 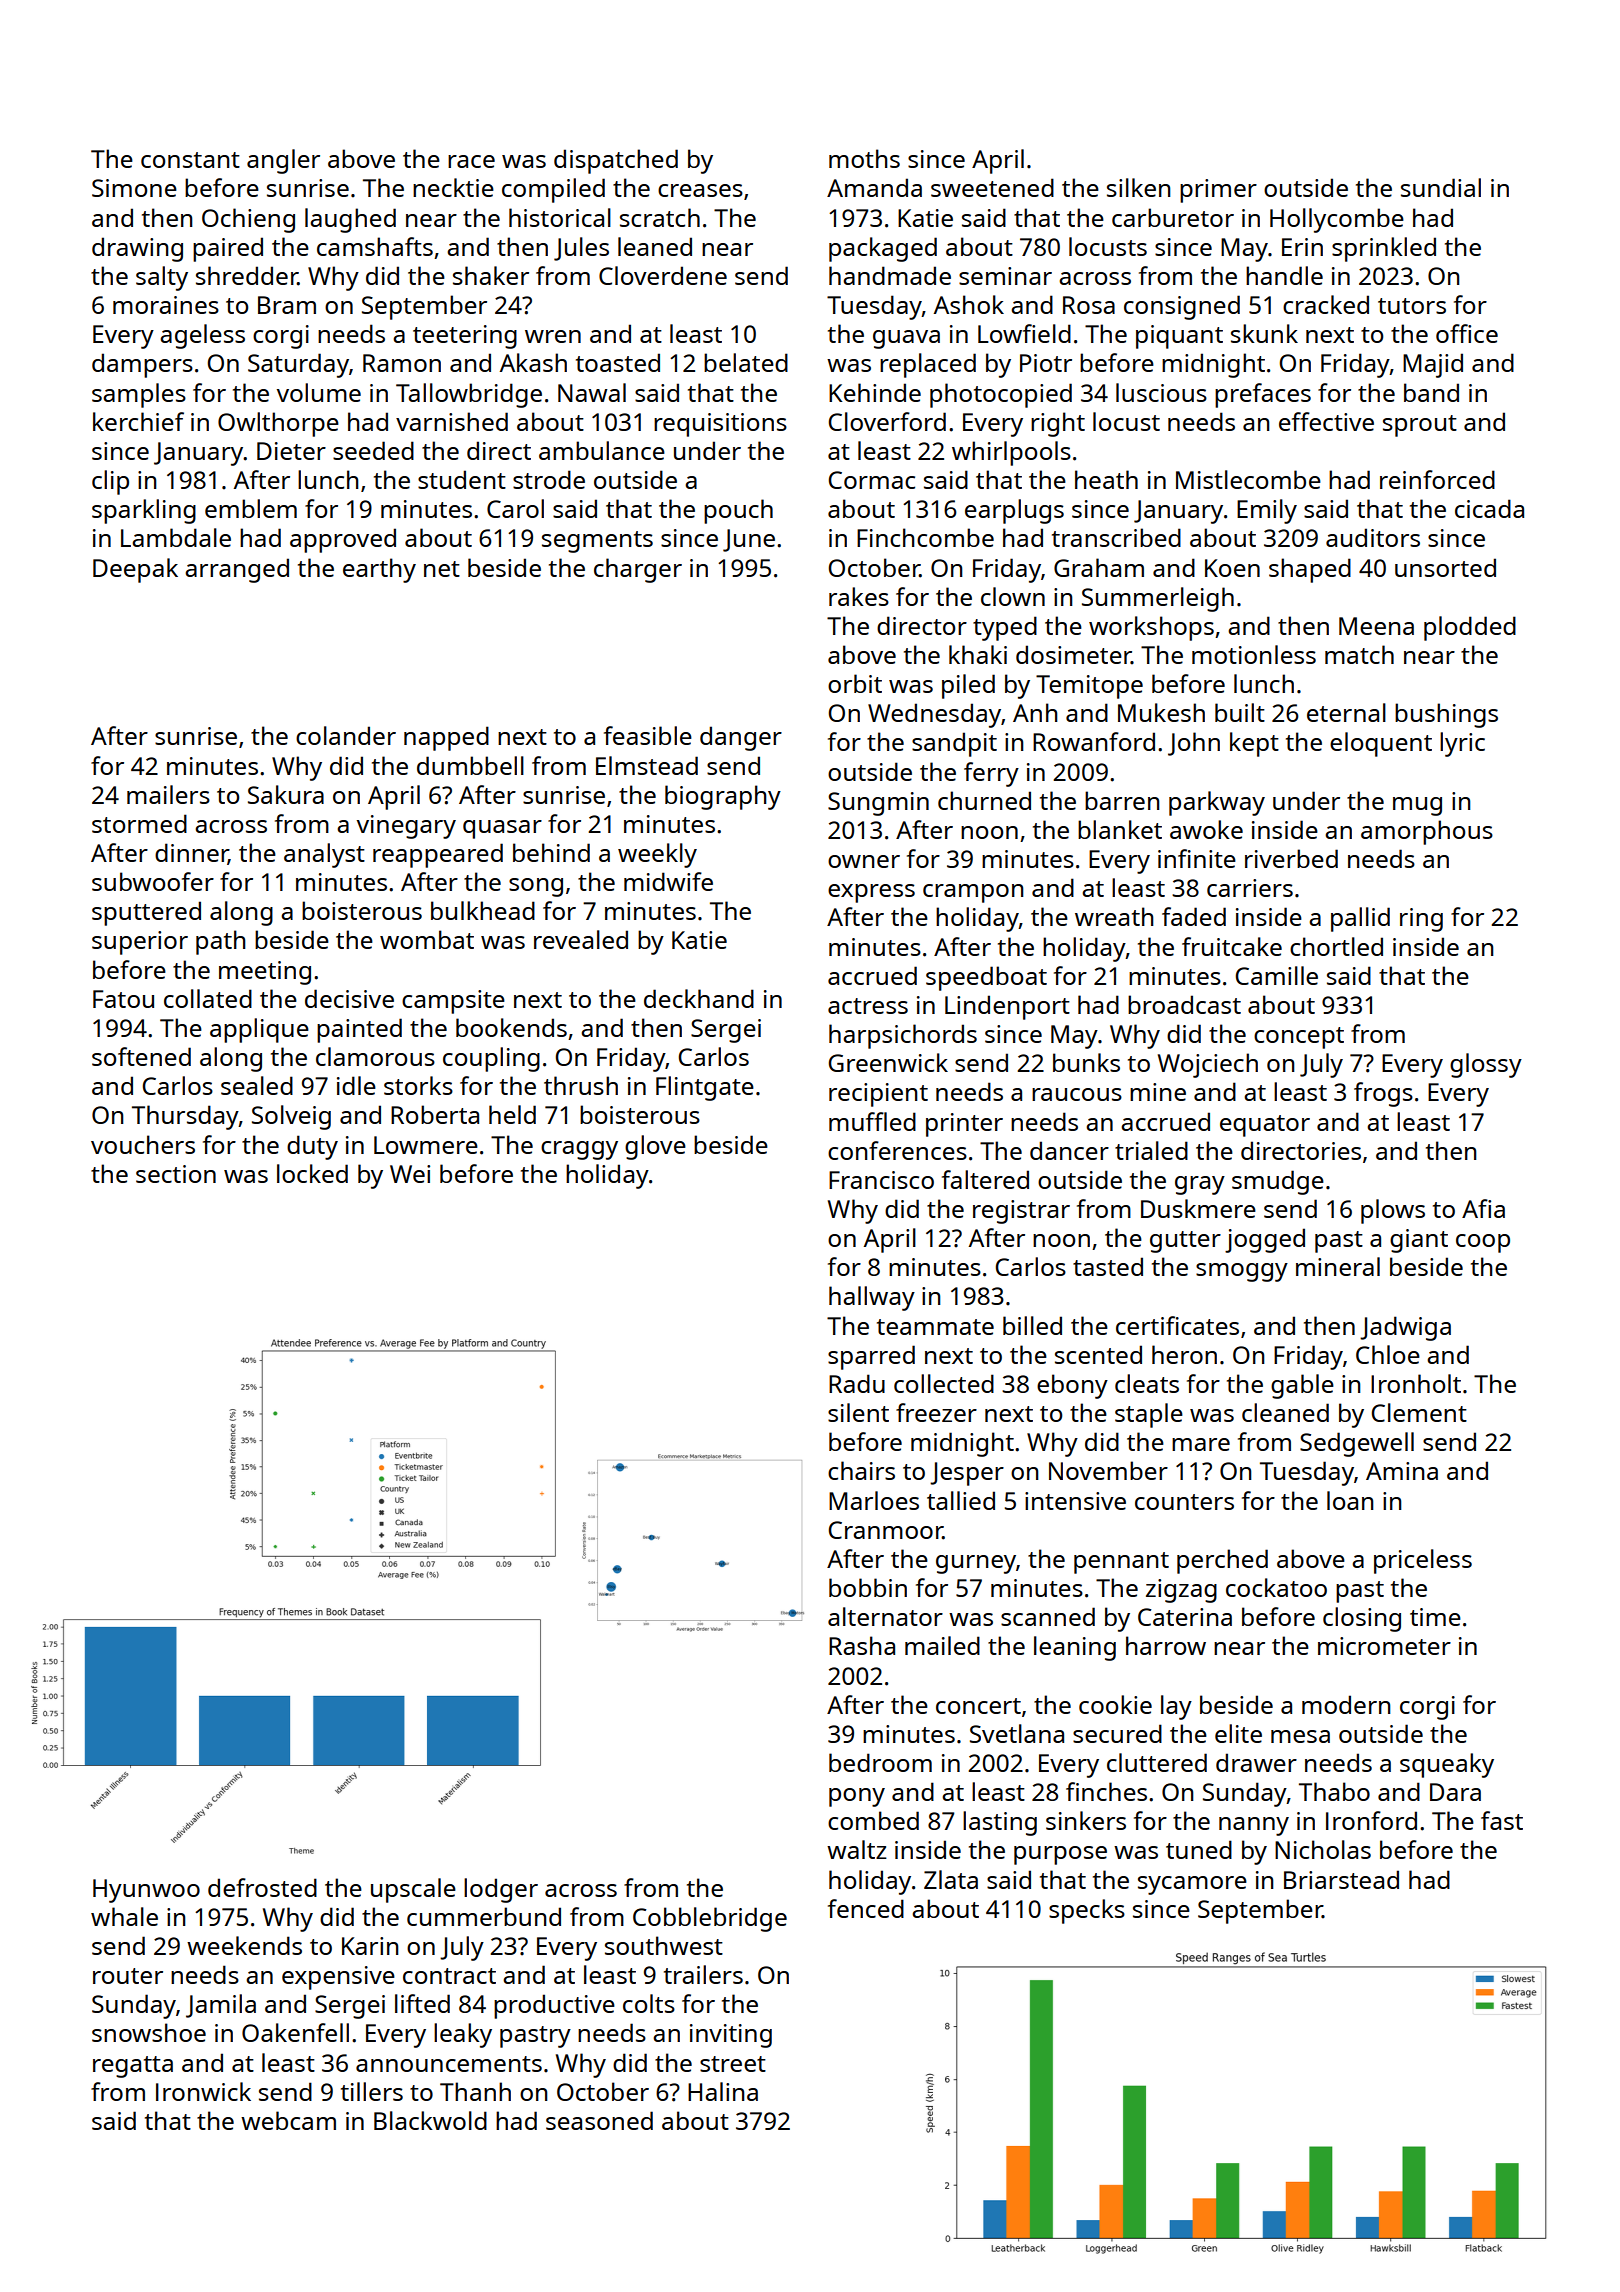 I want to click on effective, so click(x=1326, y=421).
